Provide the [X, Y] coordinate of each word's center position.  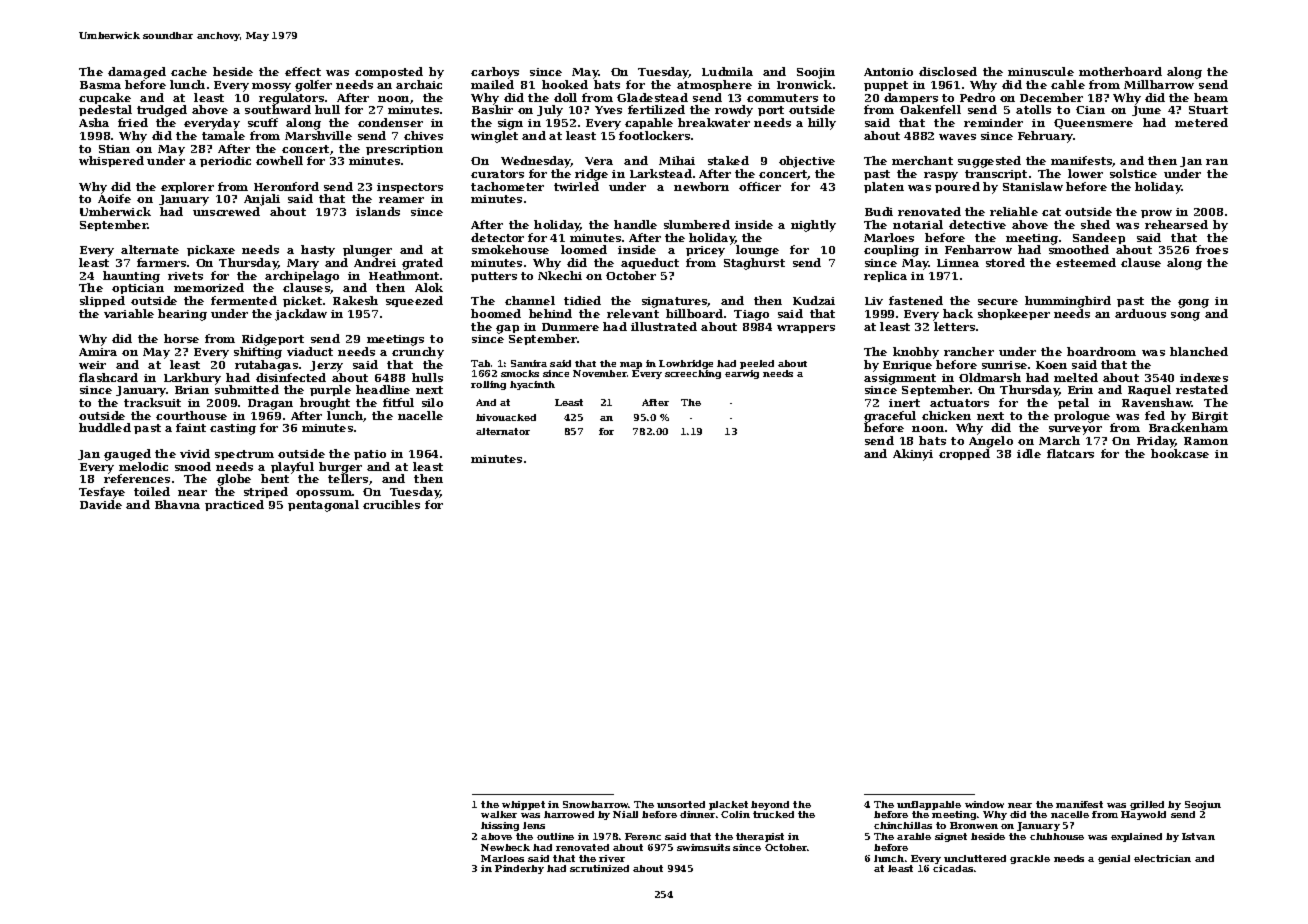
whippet [523, 805]
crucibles [391, 504]
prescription [404, 150]
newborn [701, 186]
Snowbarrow [596, 804]
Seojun [1203, 805]
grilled [1147, 805]
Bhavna [177, 504]
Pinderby [519, 869]
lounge [757, 251]
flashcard [108, 377]
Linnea [958, 263]
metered [1201, 122]
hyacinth [532, 385]
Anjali [262, 200]
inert [904, 403]
